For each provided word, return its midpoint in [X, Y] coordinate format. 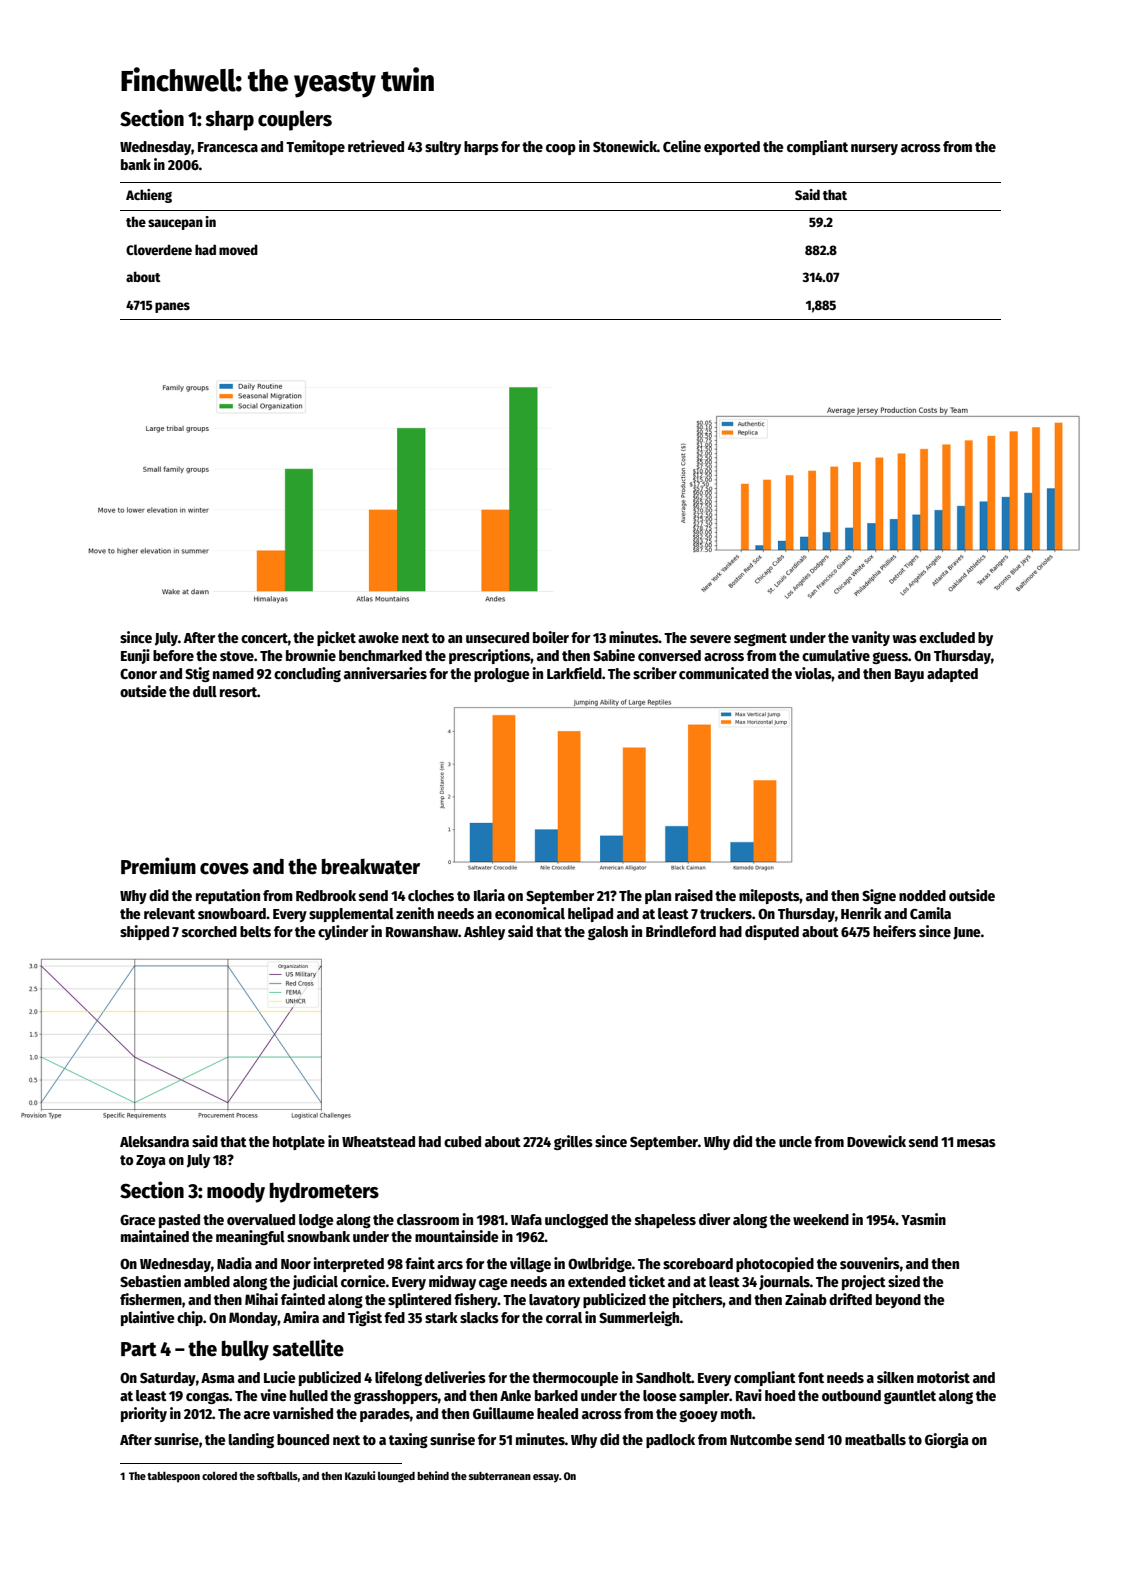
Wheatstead [378, 1141]
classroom [428, 1219]
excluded [947, 637]
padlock [670, 1441]
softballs [277, 1475]
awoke [378, 637]
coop [561, 149]
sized [904, 1281]
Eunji [135, 656]
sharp [229, 121]
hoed [780, 1395]
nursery [874, 149]
